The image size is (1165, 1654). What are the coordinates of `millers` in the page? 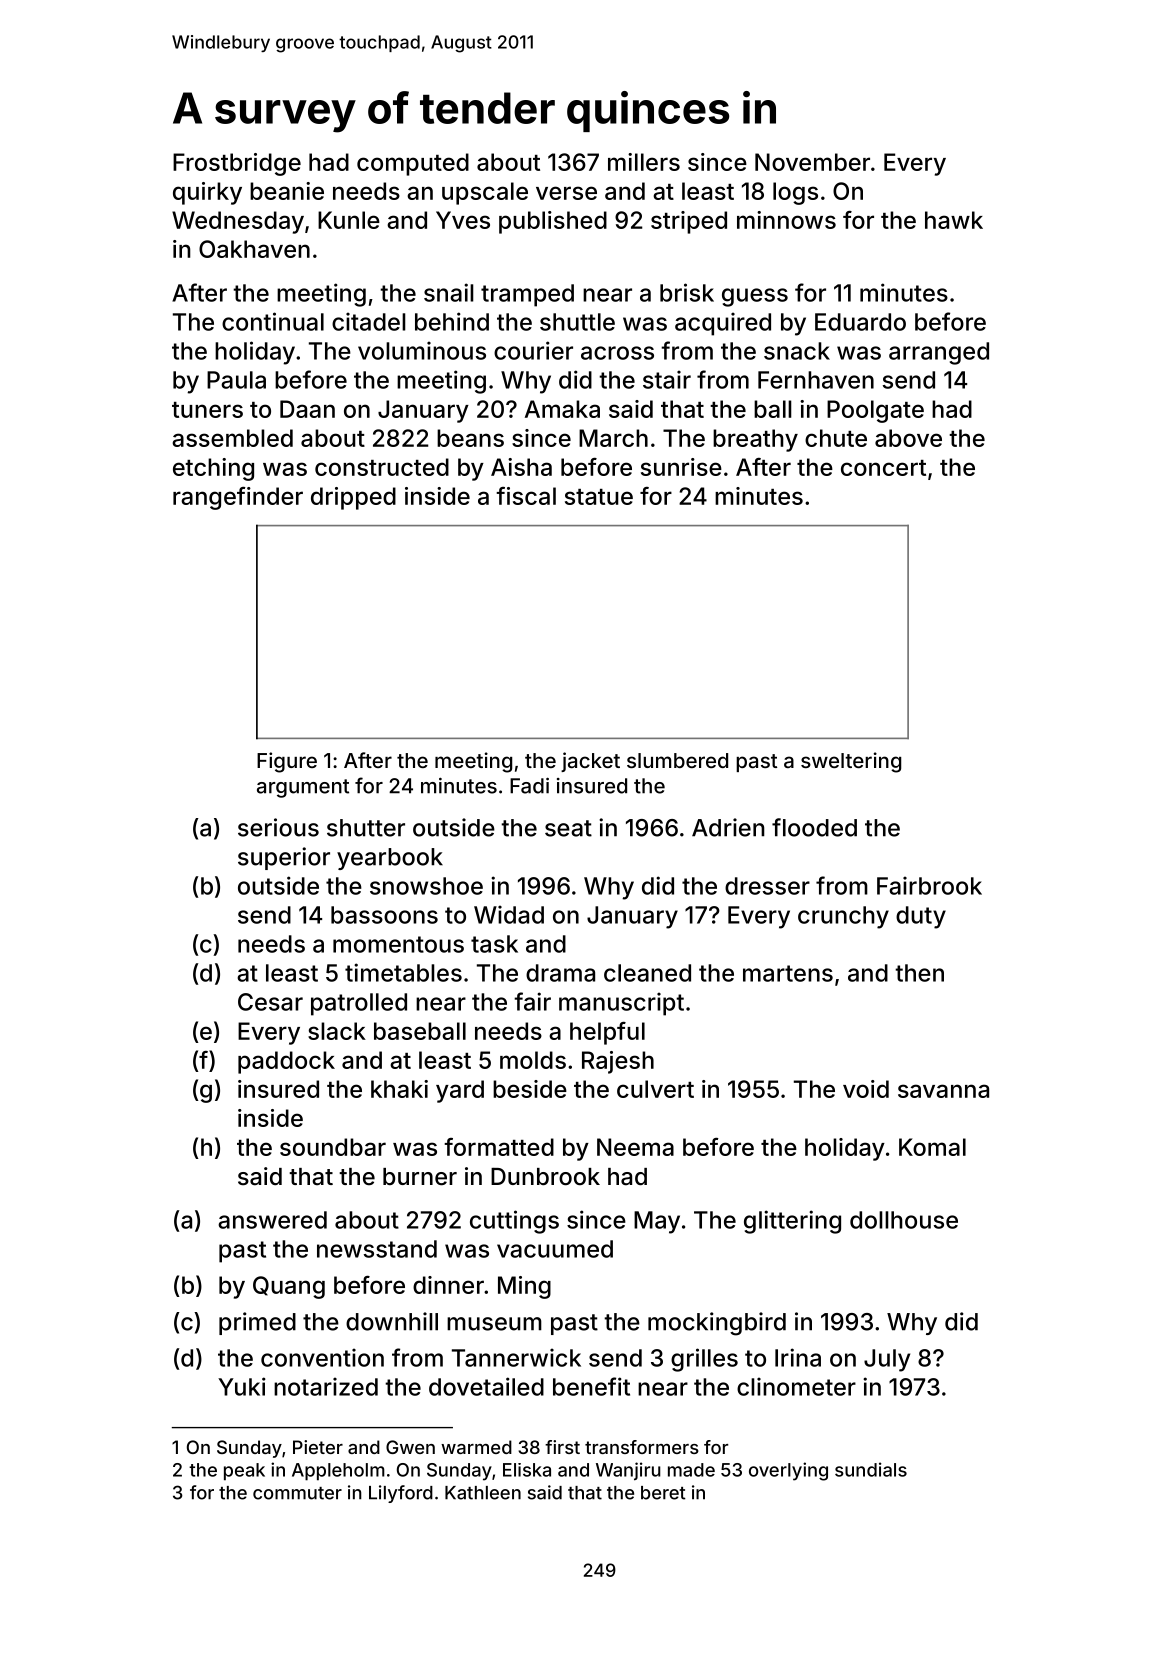 It's located at (644, 162).
